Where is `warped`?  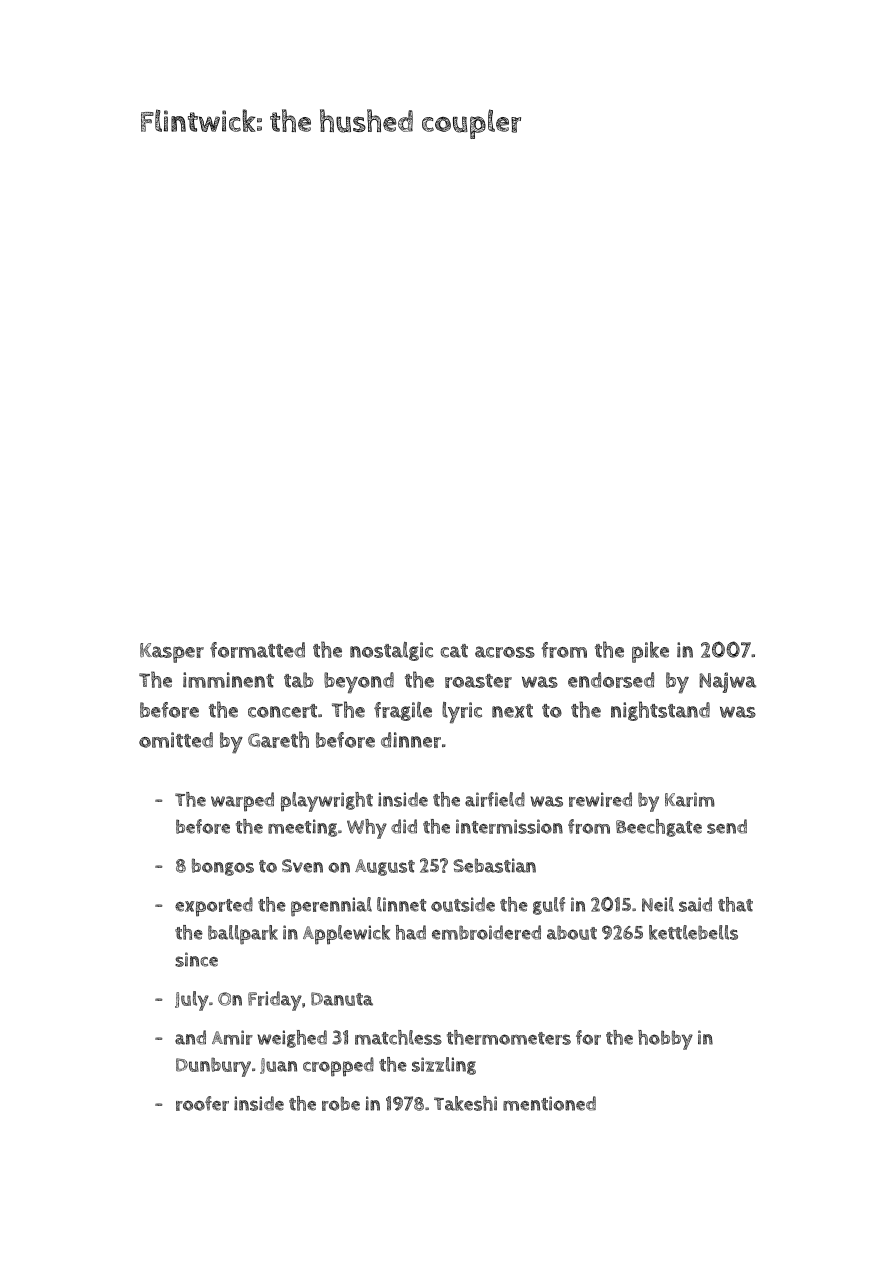
warped is located at coordinates (242, 801).
